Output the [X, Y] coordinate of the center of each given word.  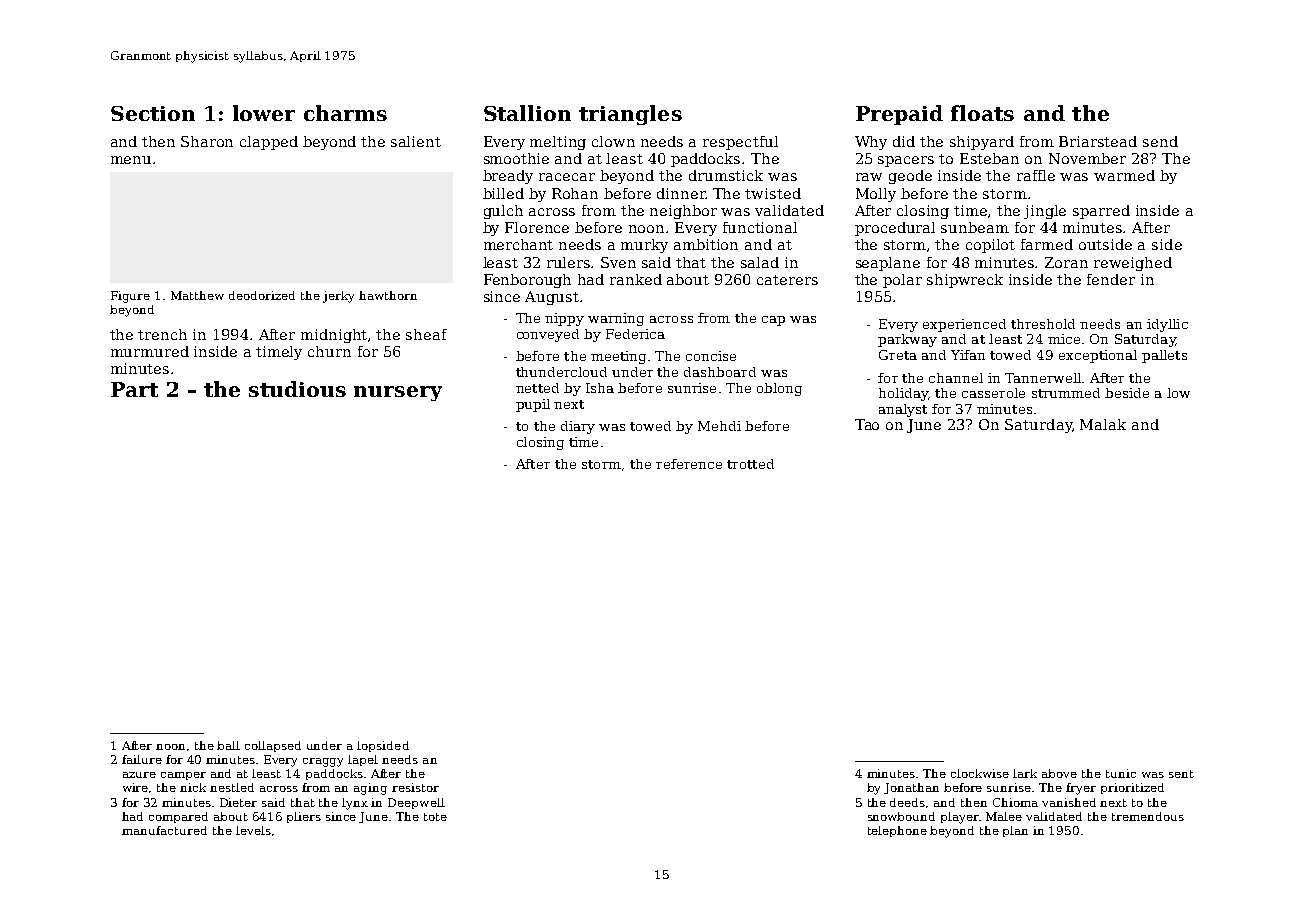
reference [689, 464]
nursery [398, 393]
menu [131, 160]
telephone [897, 831]
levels [253, 830]
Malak [1103, 424]
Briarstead [1098, 141]
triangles [630, 115]
